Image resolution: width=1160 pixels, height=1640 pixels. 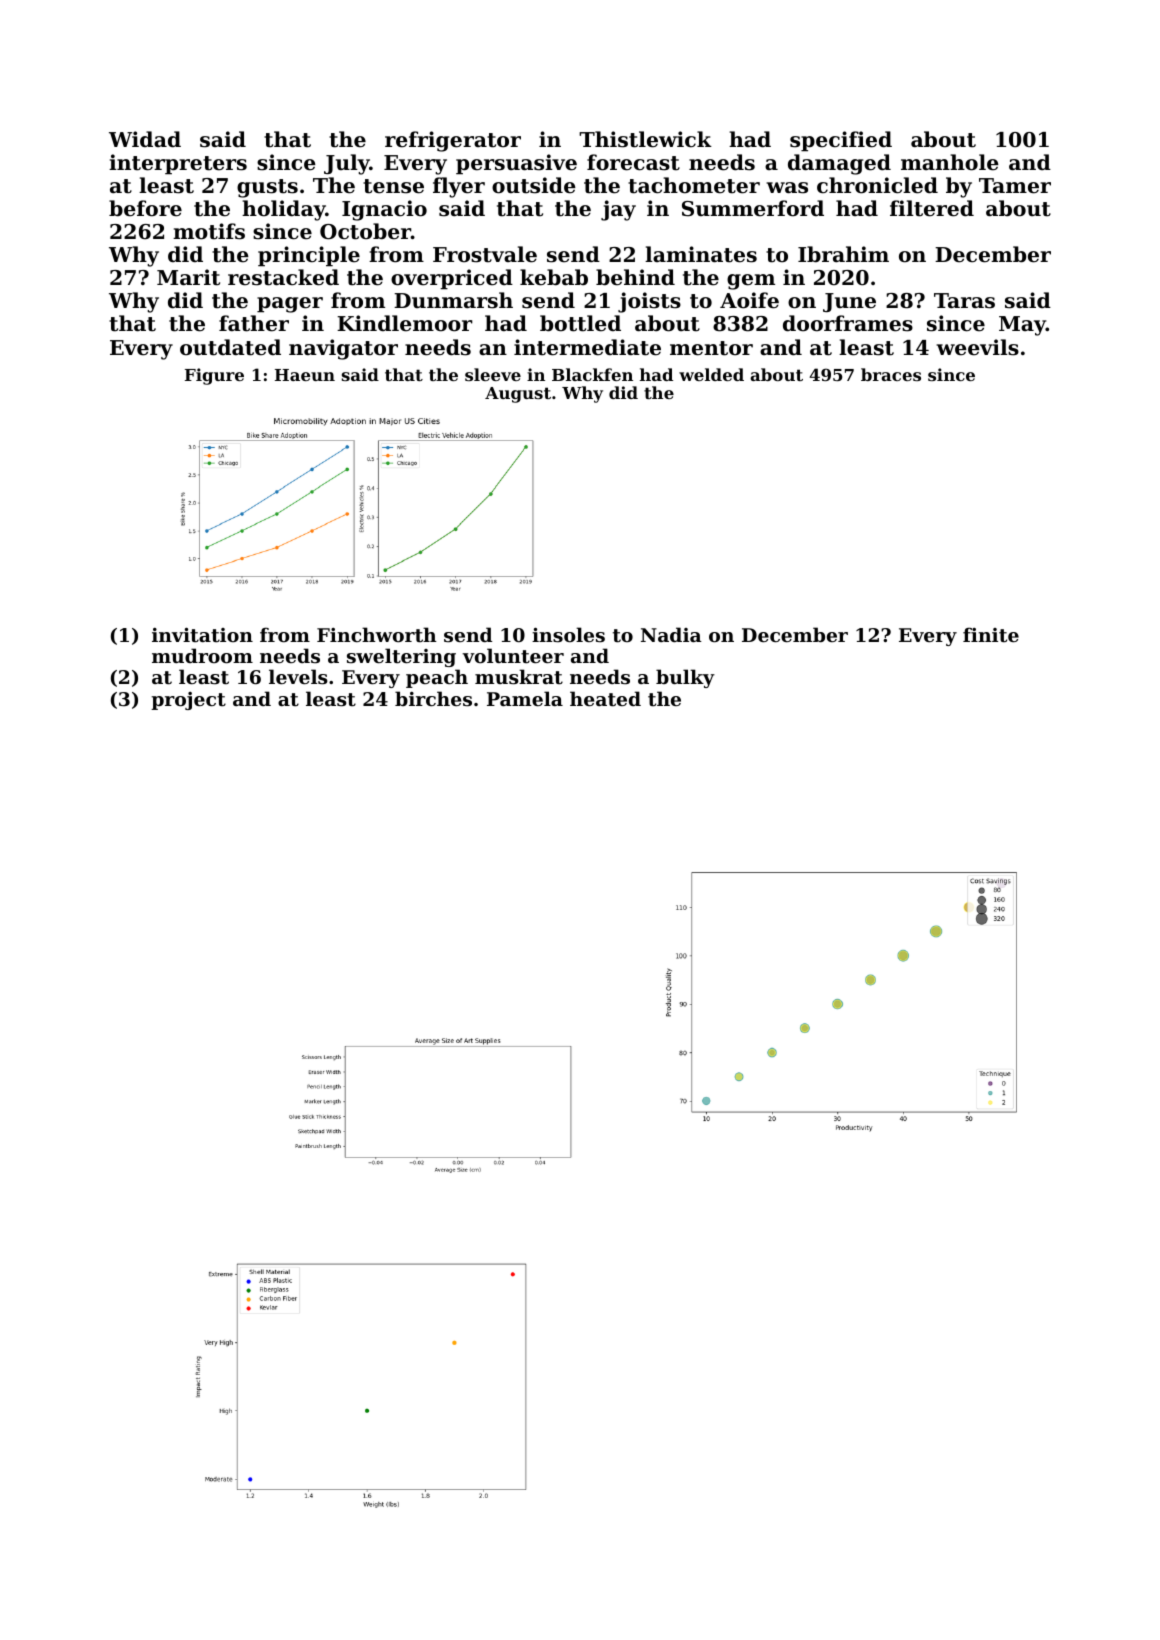 I want to click on welded, so click(x=711, y=374).
